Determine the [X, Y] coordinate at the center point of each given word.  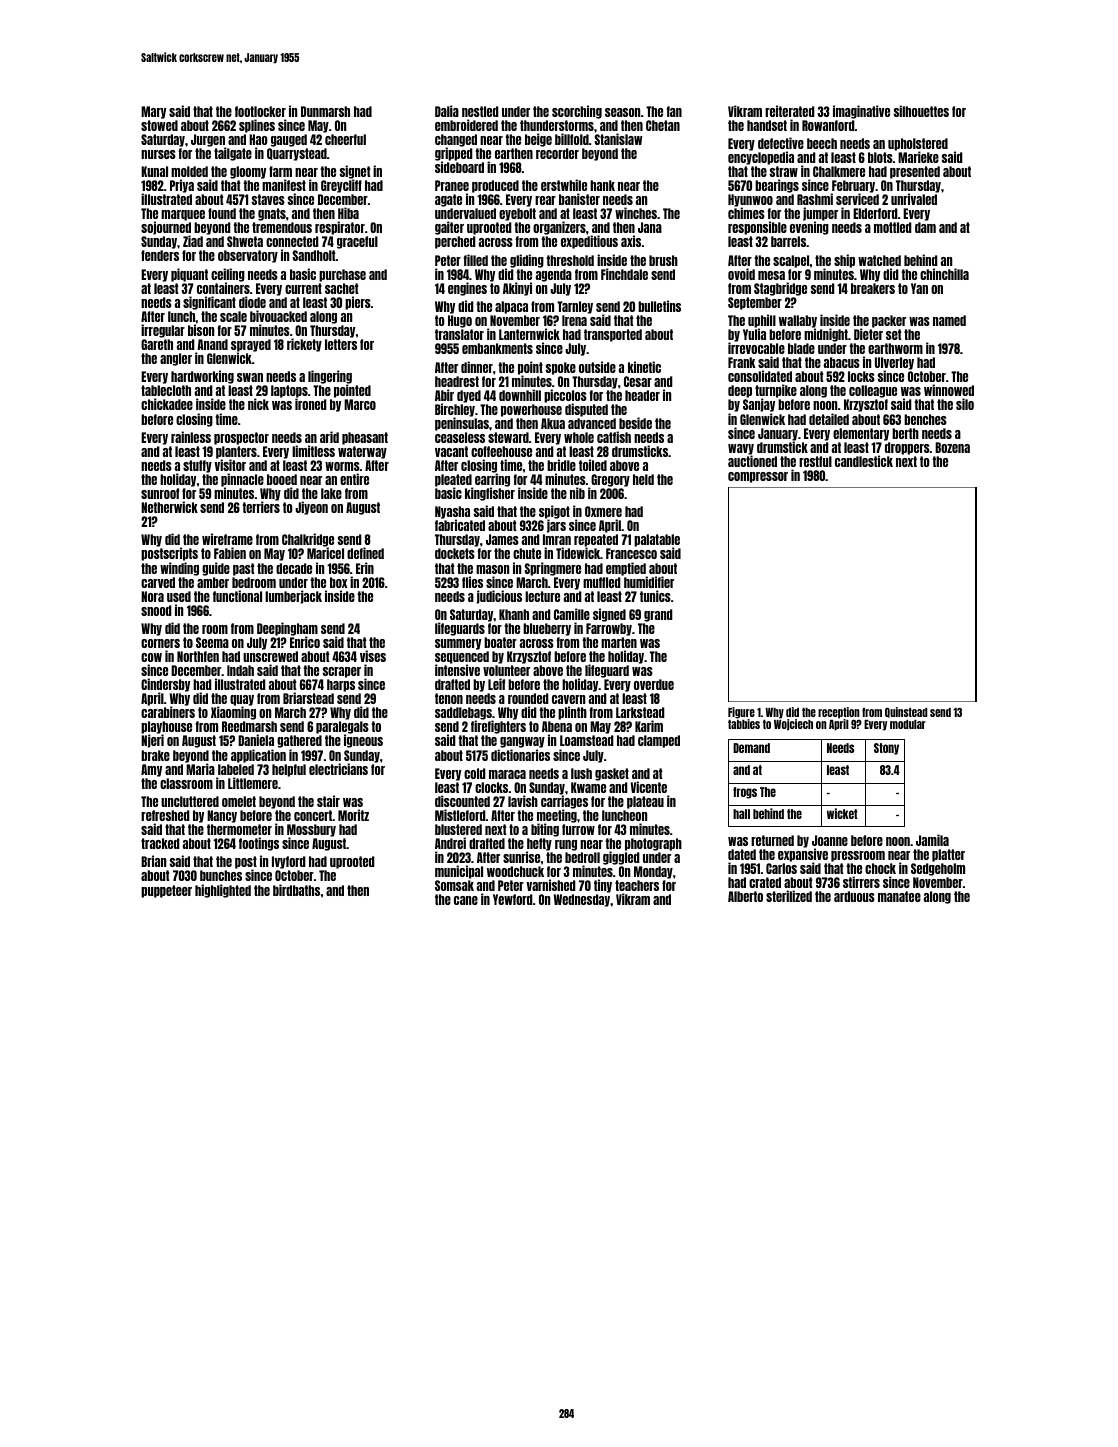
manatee [899, 896]
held [643, 479]
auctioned [752, 461]
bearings [777, 186]
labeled [236, 769]
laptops [289, 392]
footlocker [260, 111]
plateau [645, 802]
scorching [577, 112]
